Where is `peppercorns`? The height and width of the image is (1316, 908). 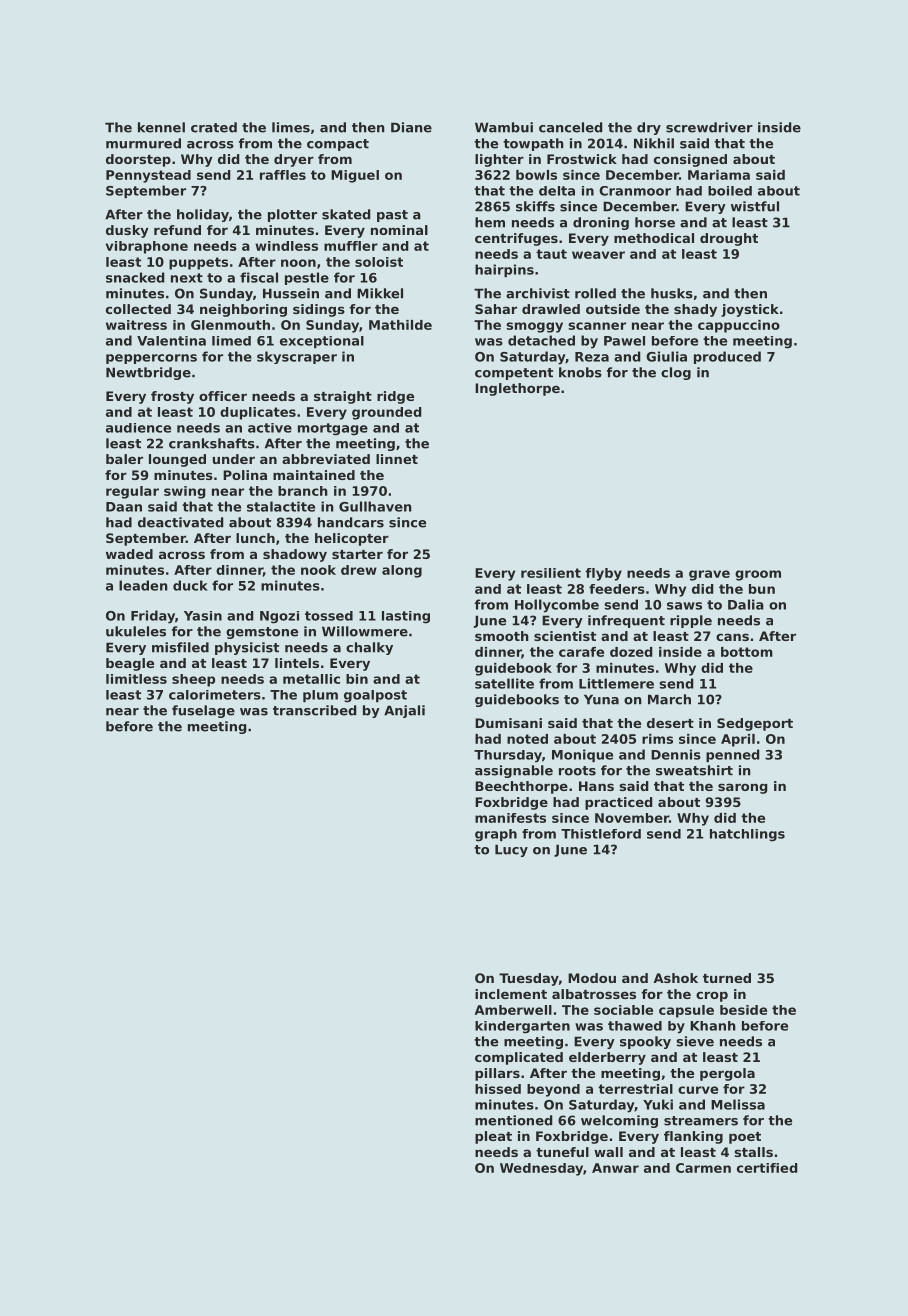
peppercorns is located at coordinates (151, 359).
